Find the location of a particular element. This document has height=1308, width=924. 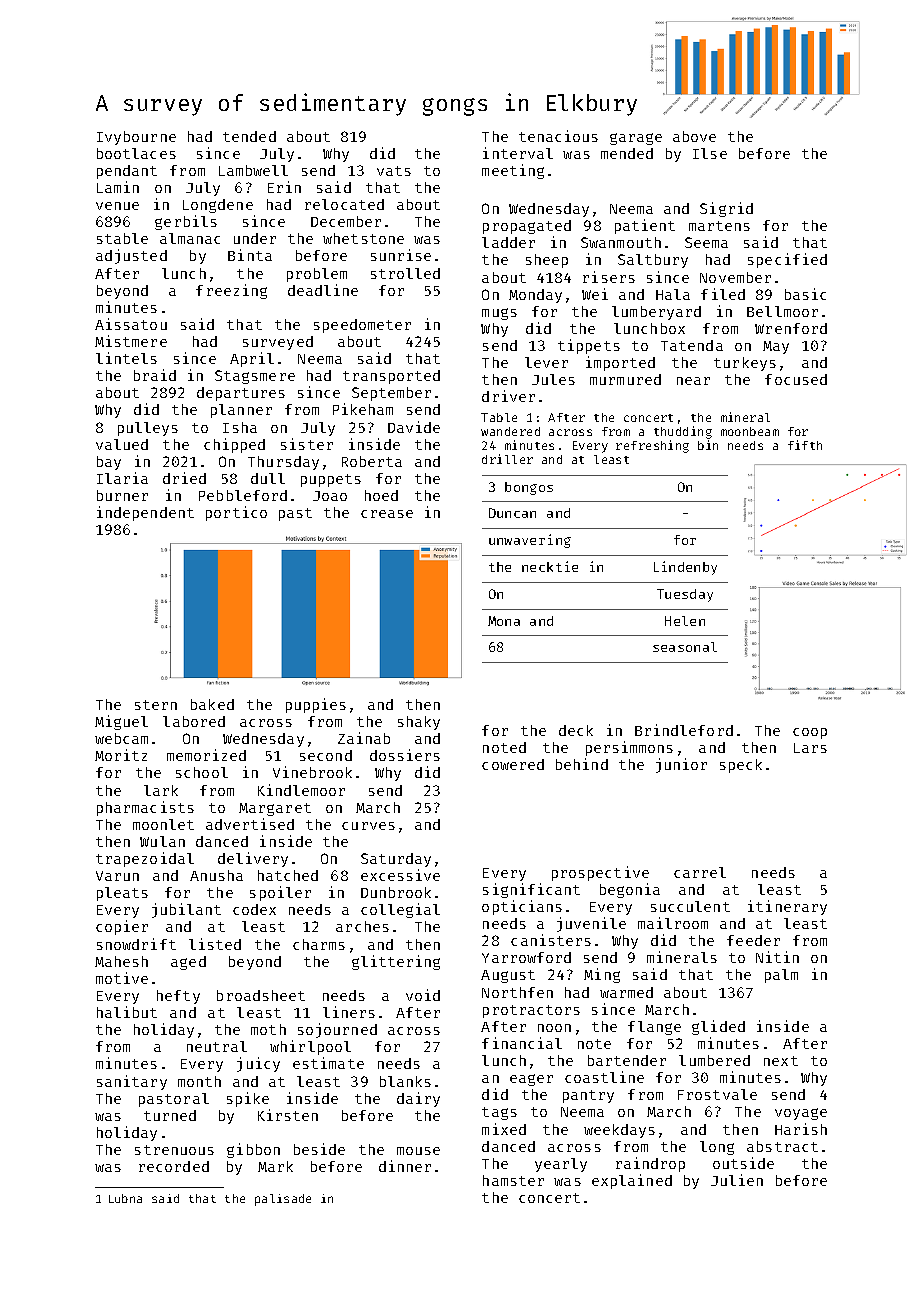

charms is located at coordinates (319, 944).
